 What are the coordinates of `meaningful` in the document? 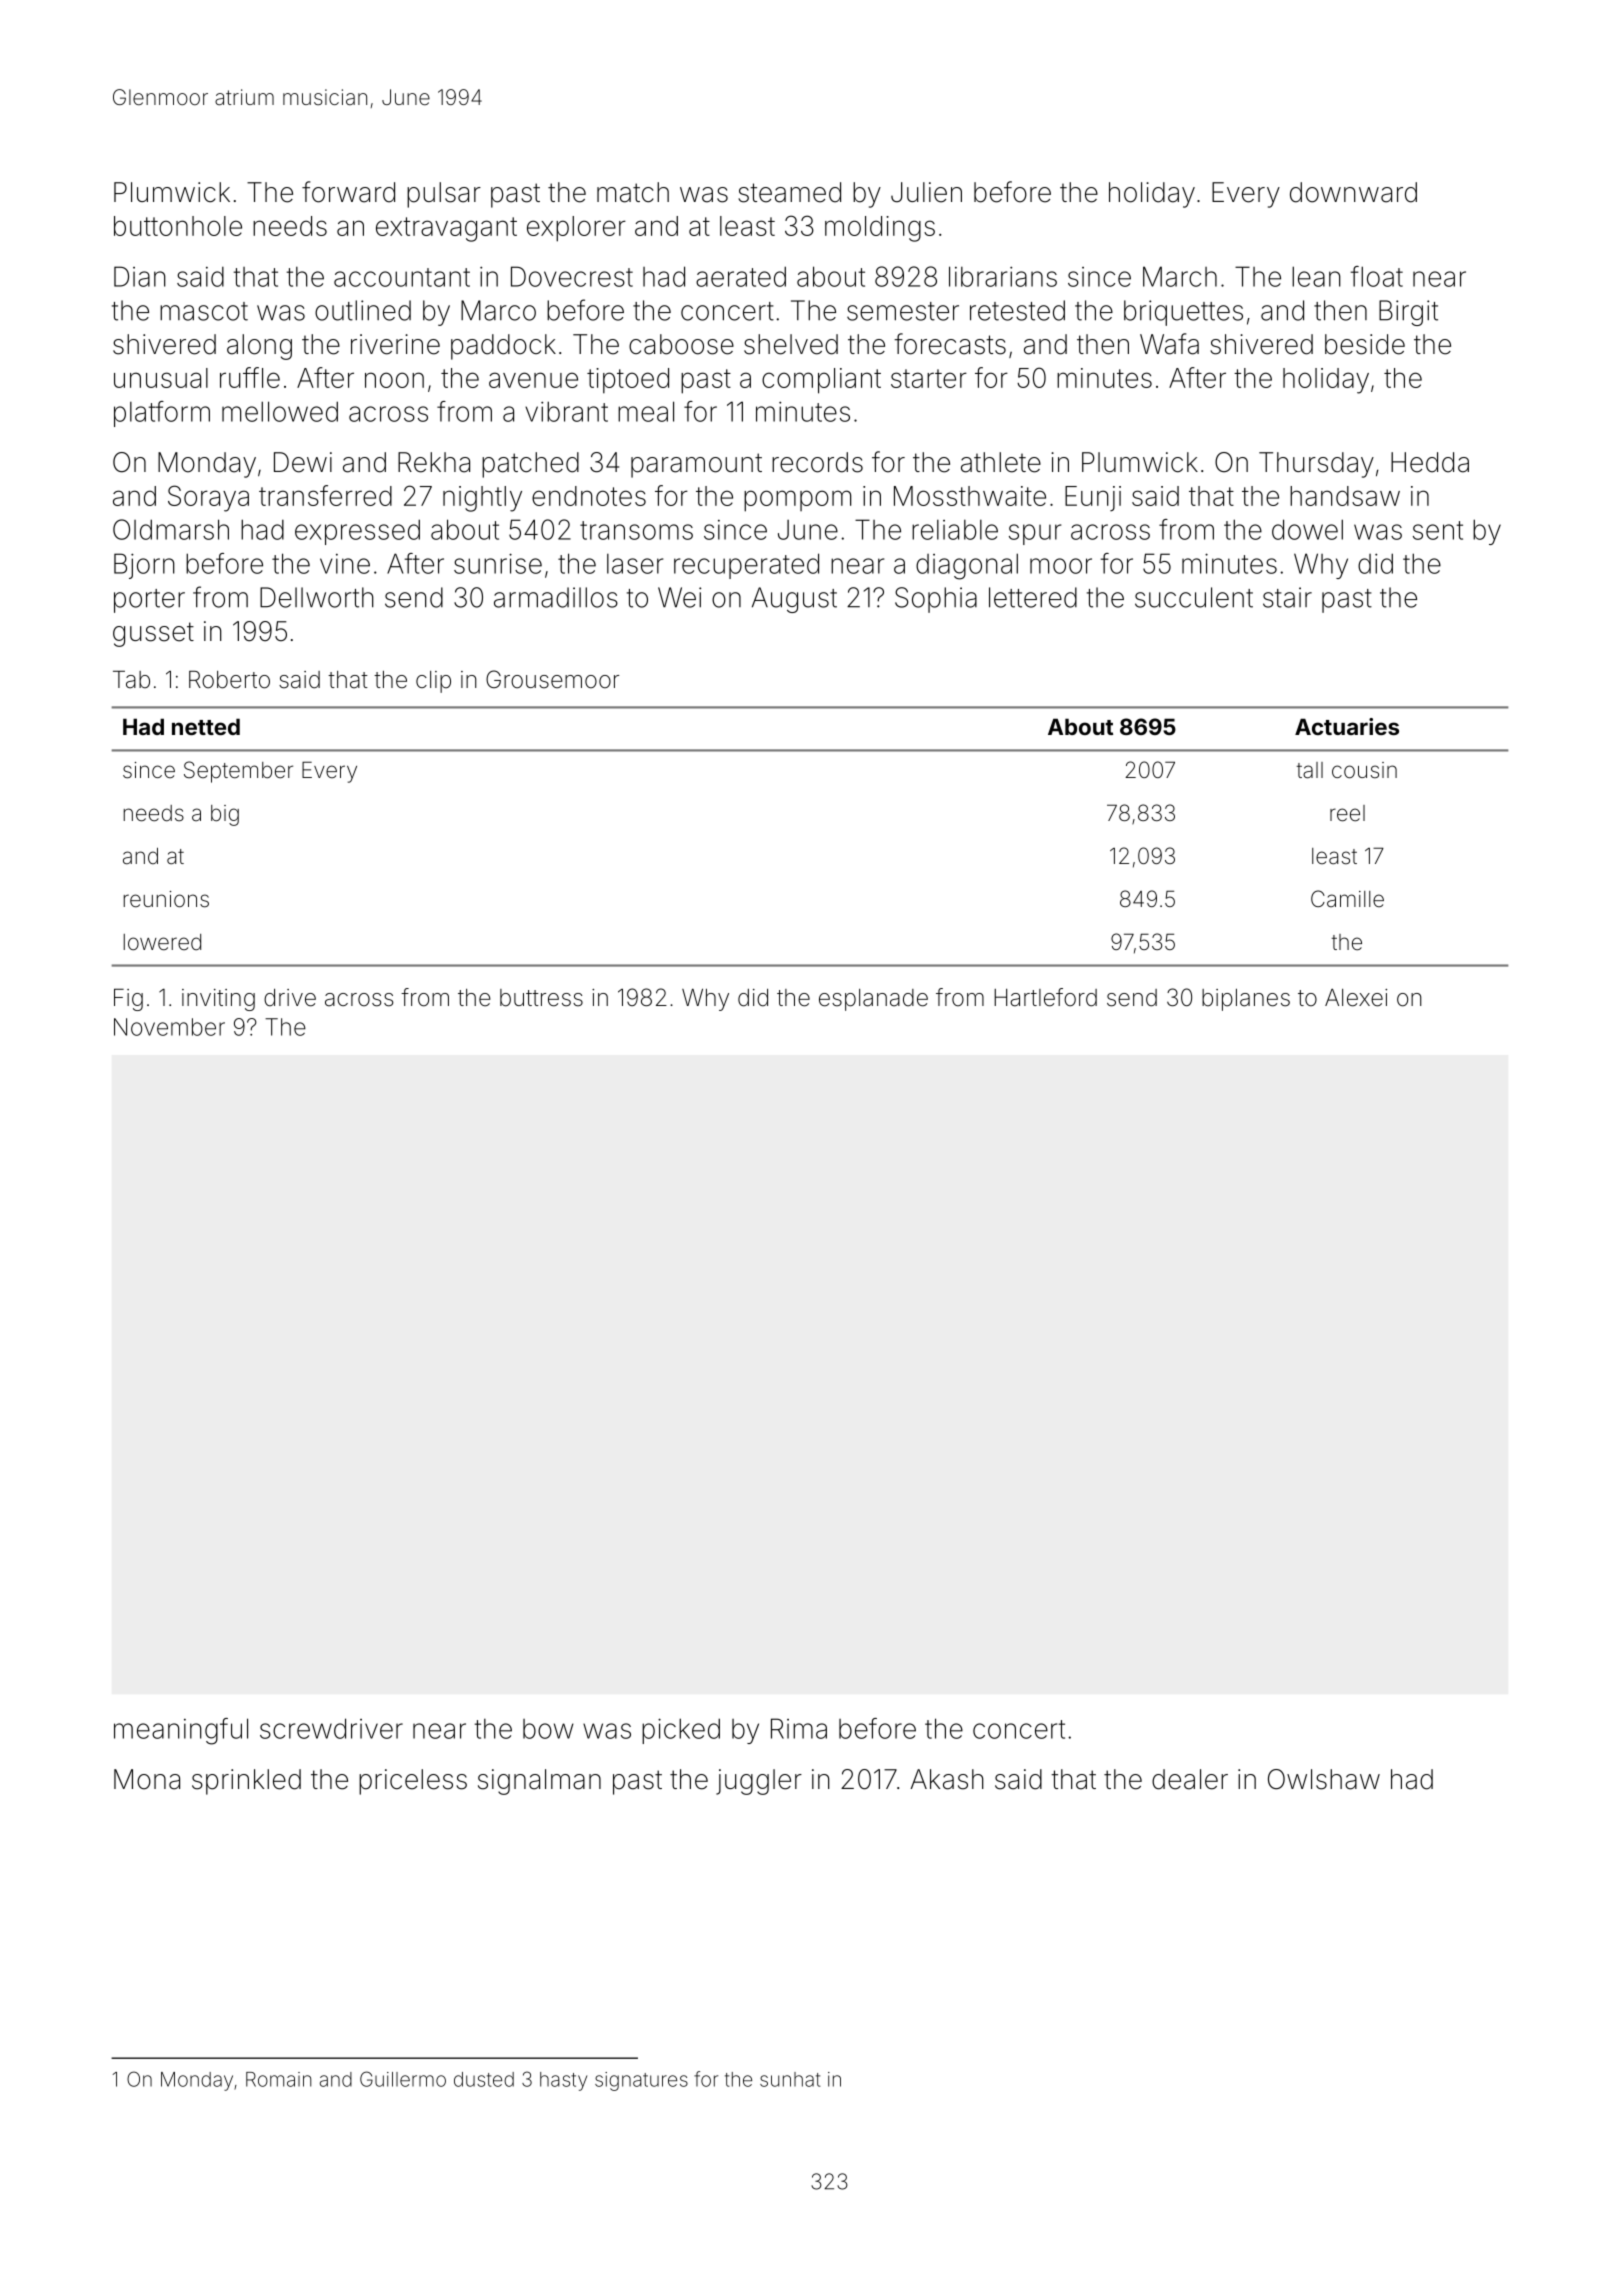 It's located at (181, 1731).
